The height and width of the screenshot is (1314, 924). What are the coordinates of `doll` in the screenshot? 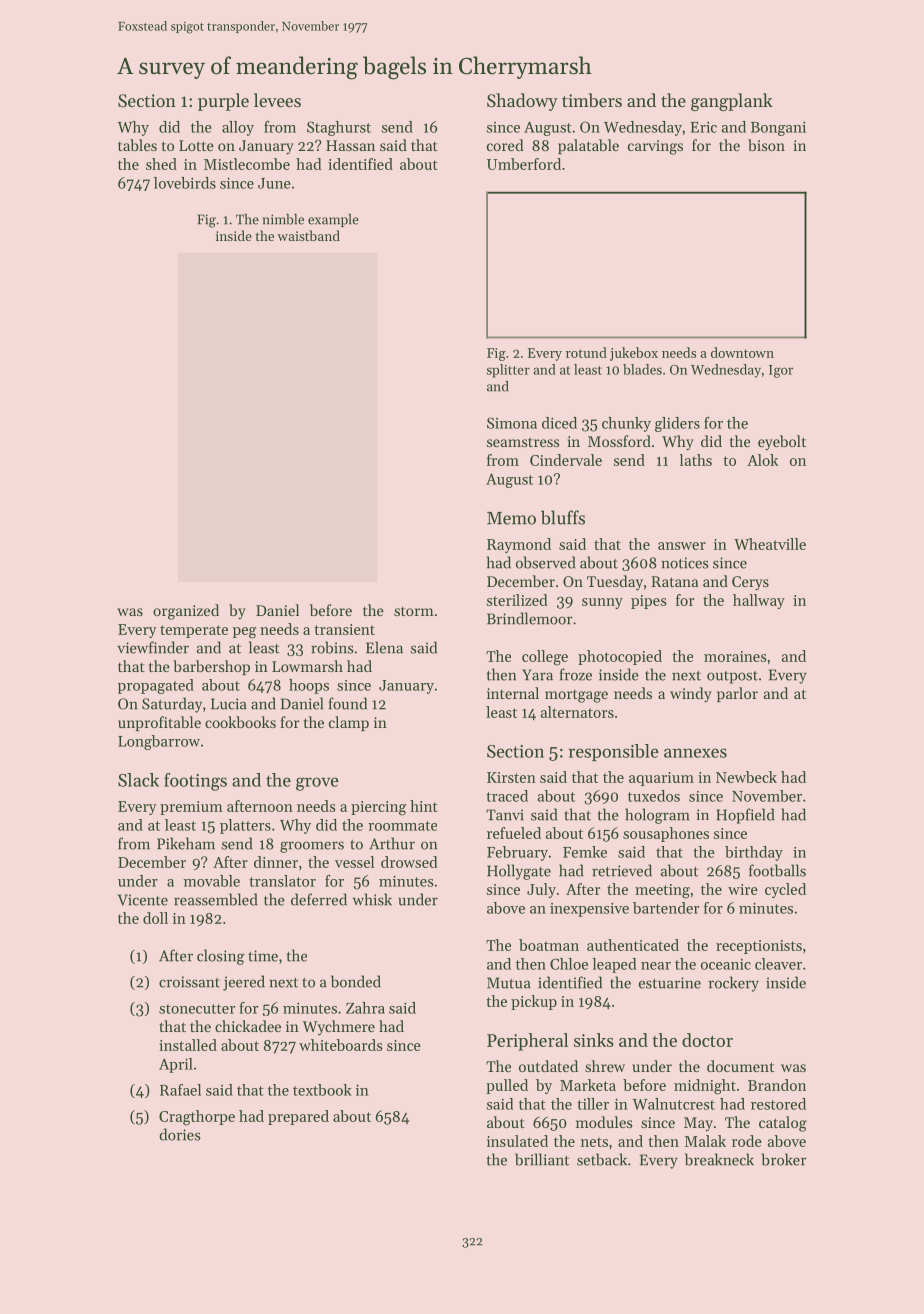 It's located at (155, 918).
